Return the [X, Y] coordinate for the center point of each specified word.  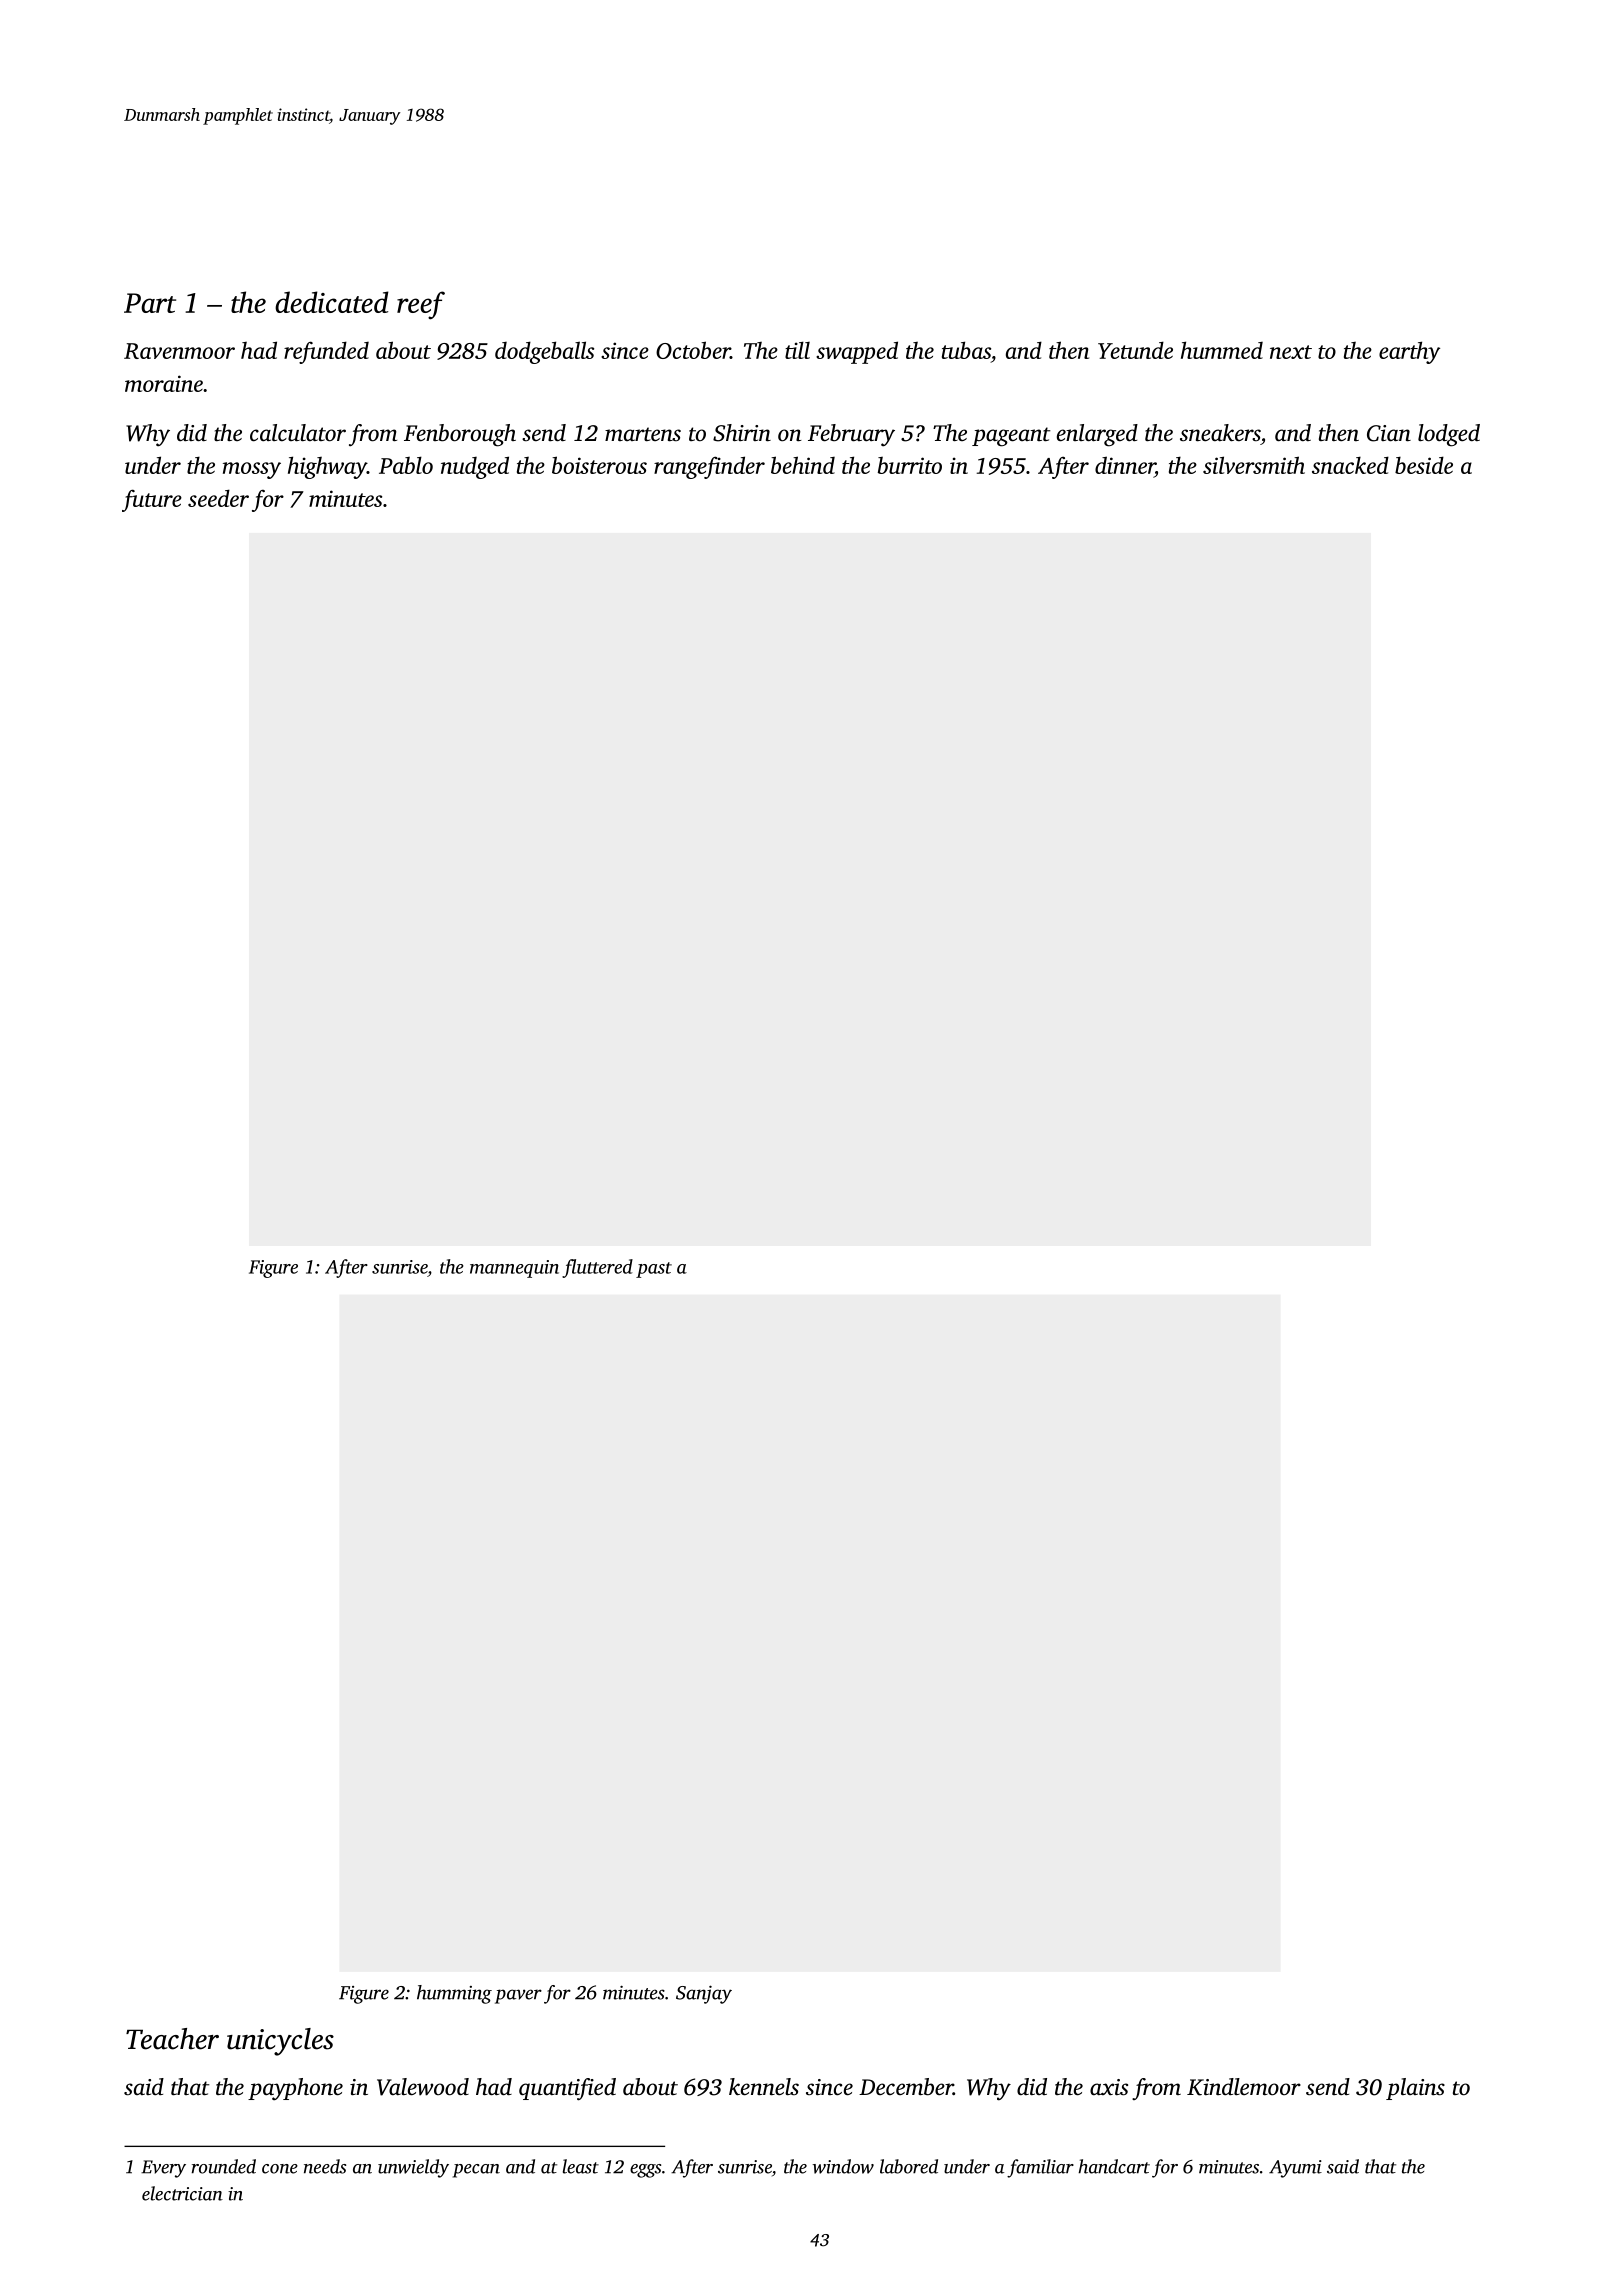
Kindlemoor [1244, 2087]
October [693, 350]
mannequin [514, 1269]
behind [803, 465]
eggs [645, 2171]
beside [1424, 465]
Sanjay [704, 1994]
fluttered [597, 1268]
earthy [1409, 352]
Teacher [172, 2039]
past [654, 1270]
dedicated [332, 302]
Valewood [423, 2087]
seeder [218, 498]
